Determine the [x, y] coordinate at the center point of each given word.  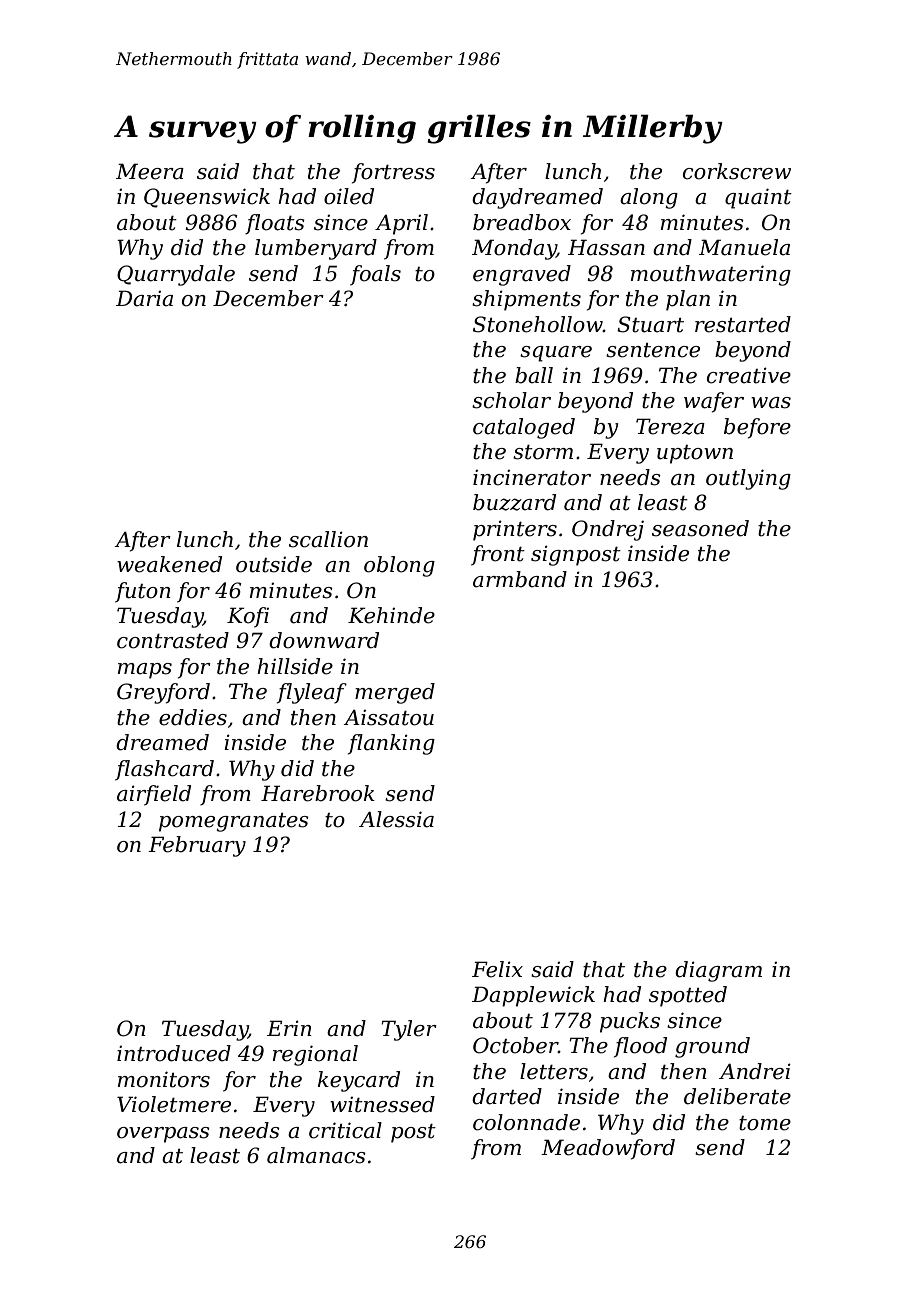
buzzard [514, 502]
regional [315, 1055]
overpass [163, 1135]
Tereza [670, 426]
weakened [169, 564]
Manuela [744, 247]
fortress [393, 173]
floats [275, 224]
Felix [497, 969]
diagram [718, 971]
